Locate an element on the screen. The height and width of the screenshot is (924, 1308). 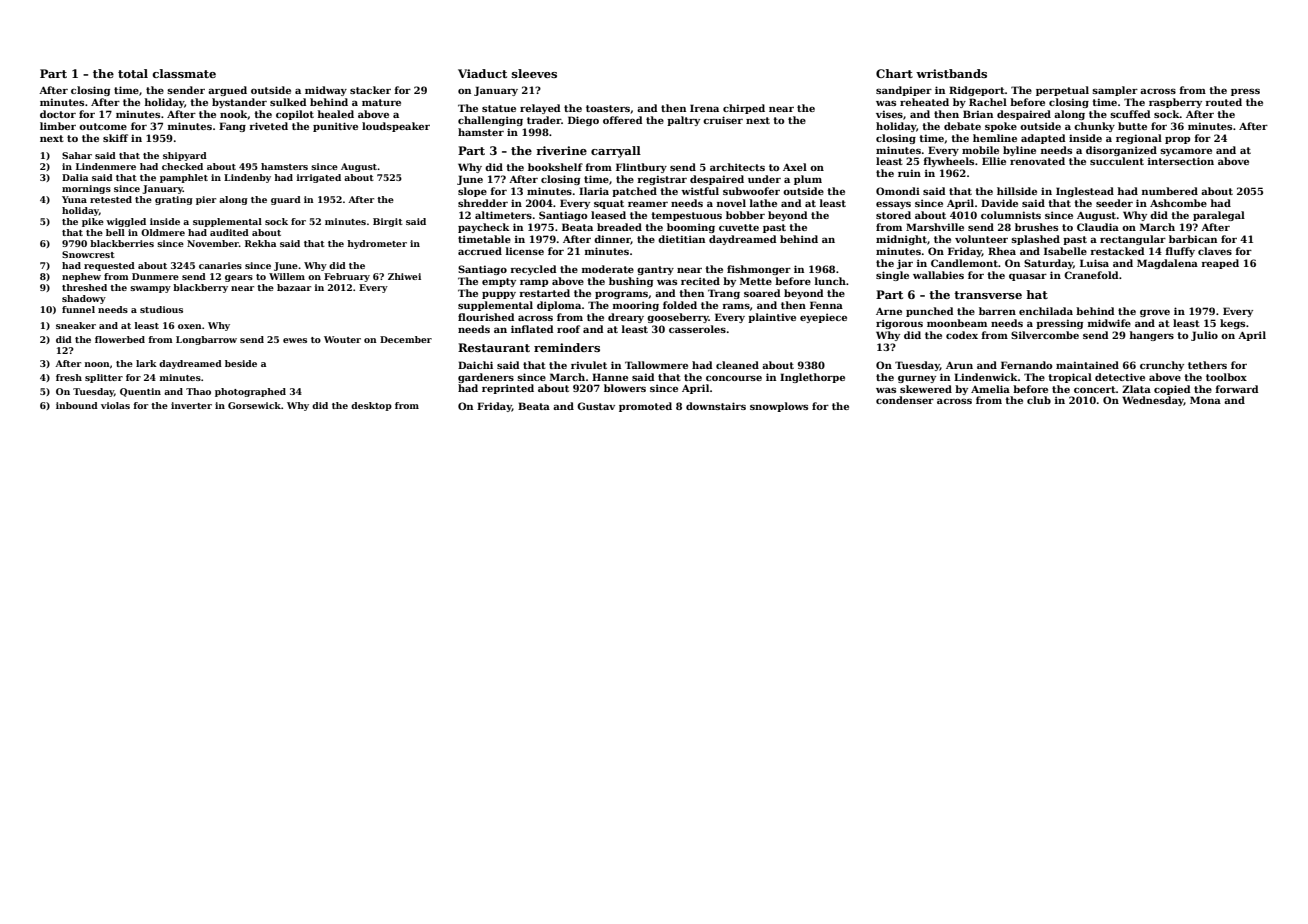
Irena is located at coordinates (704, 108).
